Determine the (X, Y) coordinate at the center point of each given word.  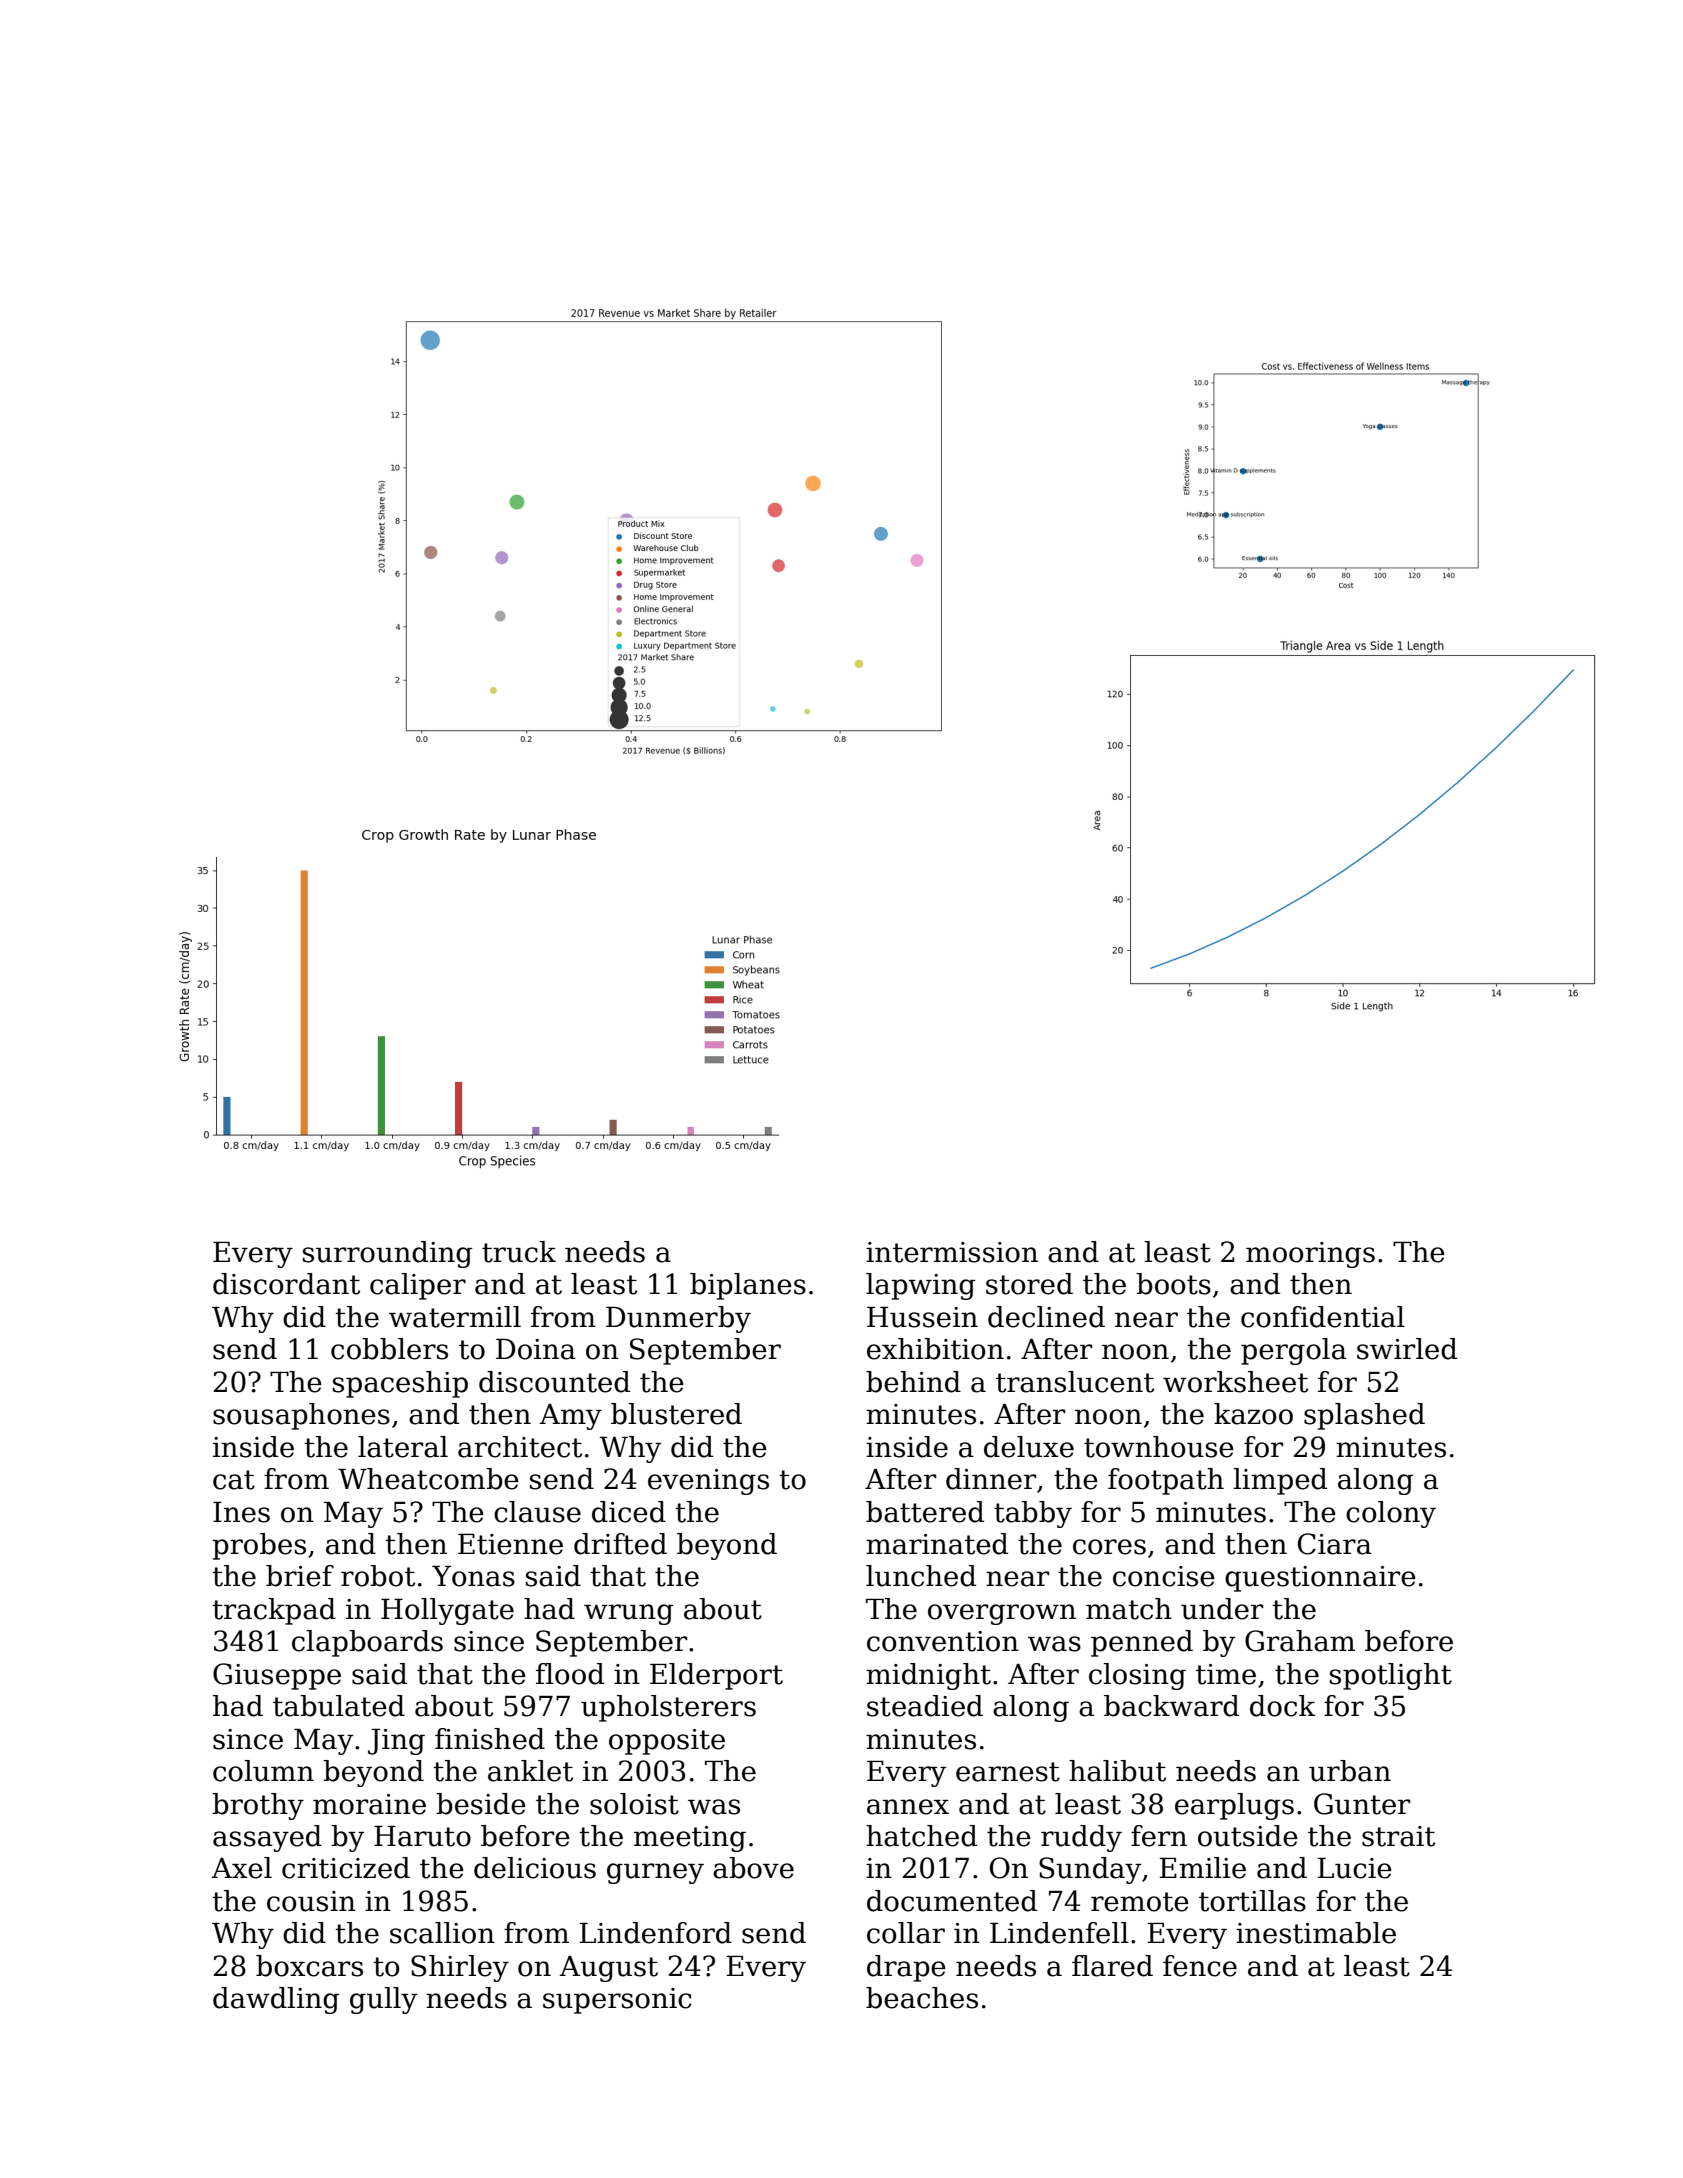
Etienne (510, 1544)
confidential (1323, 1317)
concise (1164, 1576)
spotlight (1391, 1676)
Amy (570, 1417)
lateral (403, 1447)
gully (383, 2000)
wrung (628, 1614)
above (753, 1868)
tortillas (1252, 1901)
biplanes (748, 1286)
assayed (267, 1838)
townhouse (1159, 1447)
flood (570, 1674)
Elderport (716, 1676)
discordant (286, 1284)
